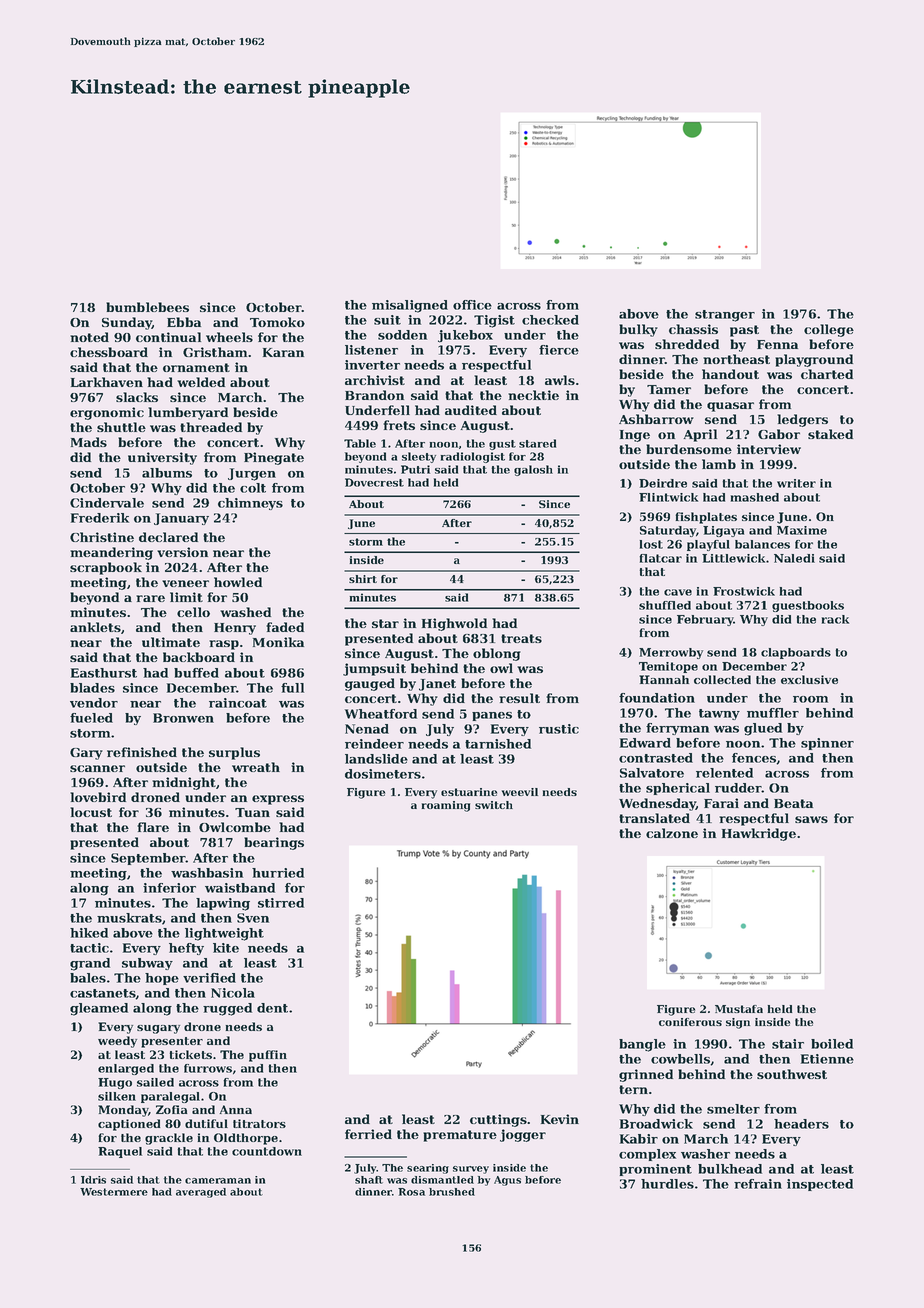 Image resolution: width=924 pixels, height=1308 pixels. I want to click on Janet, so click(437, 685).
